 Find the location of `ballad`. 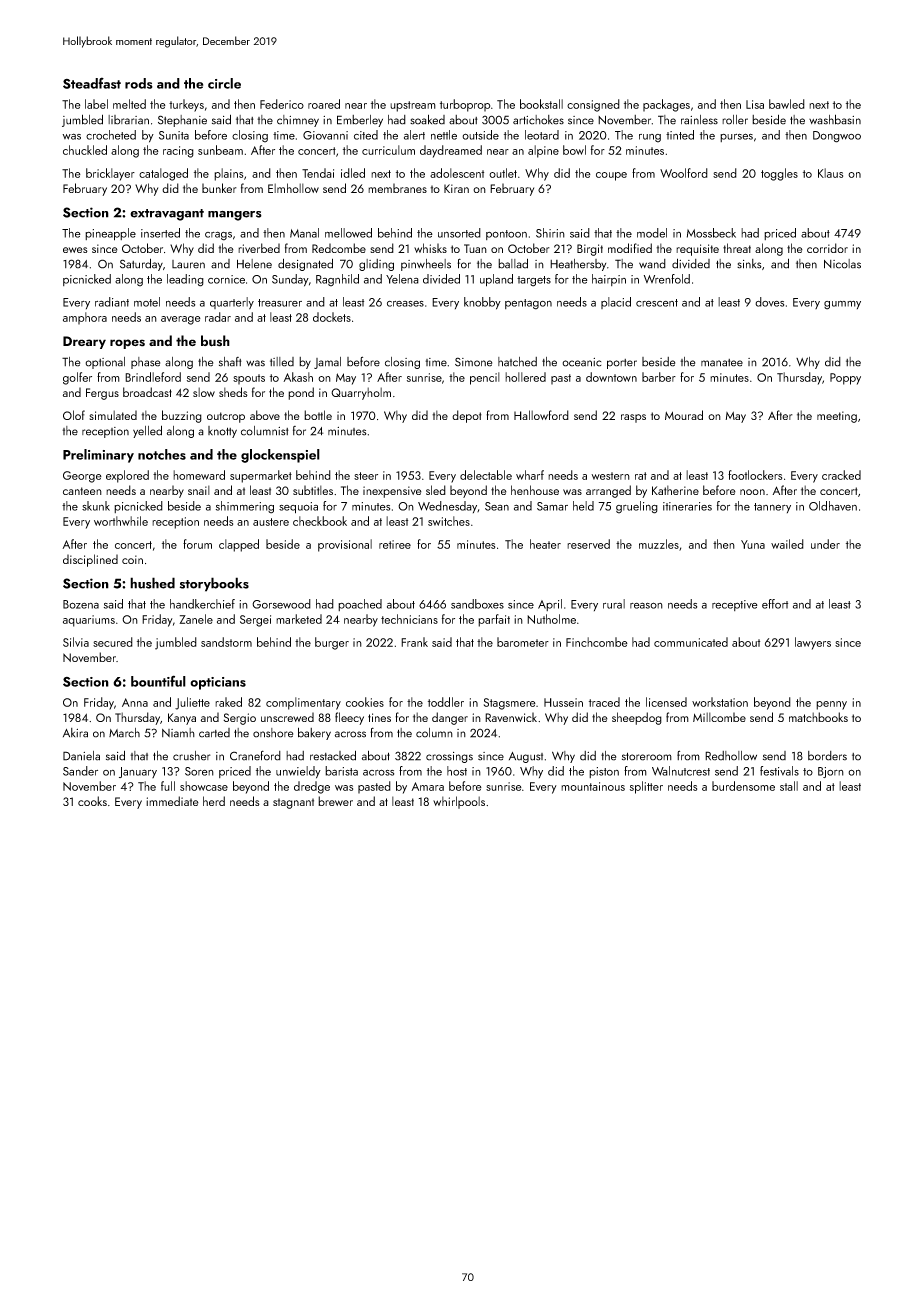

ballad is located at coordinates (513, 263).
